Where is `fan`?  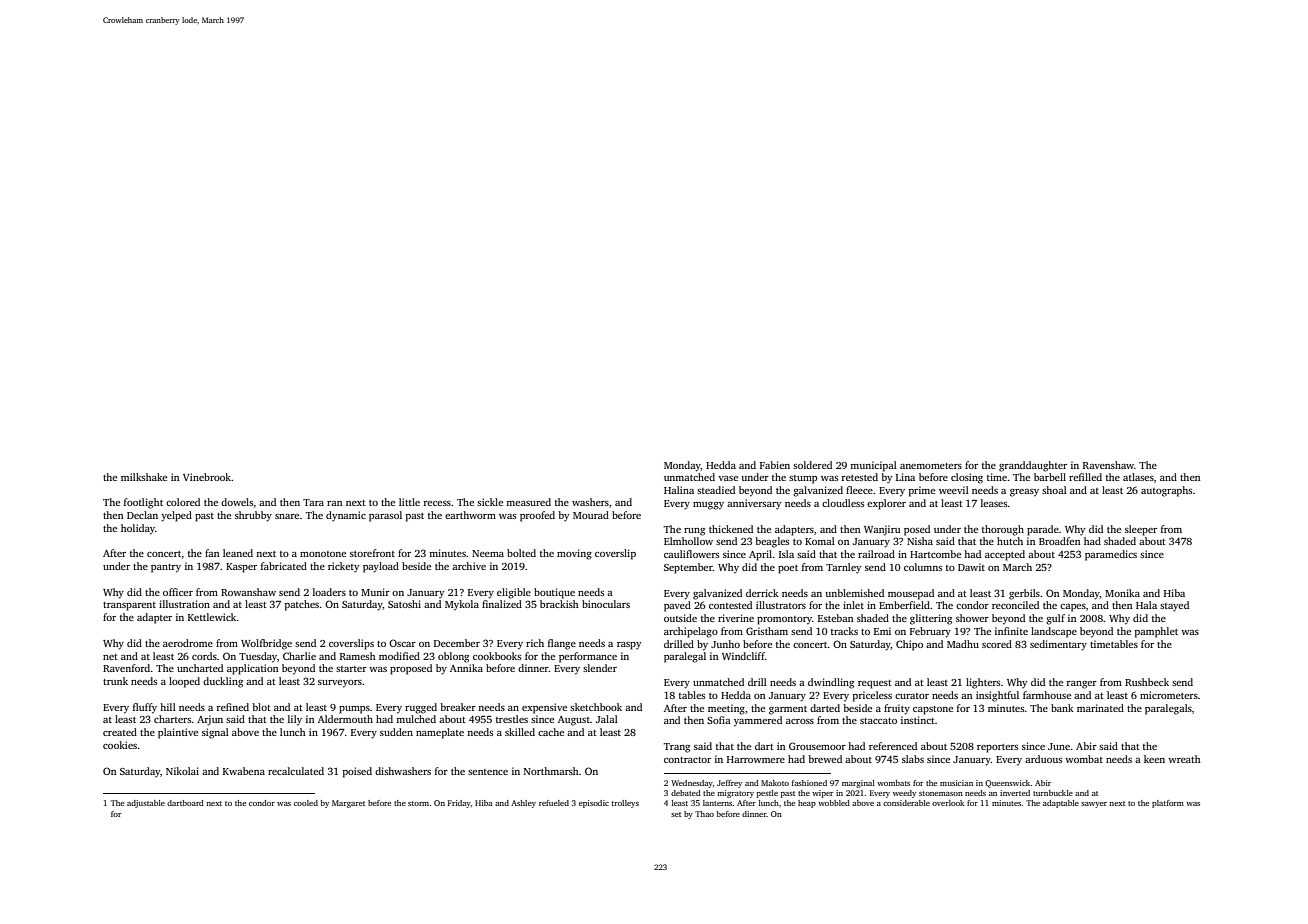
fan is located at coordinates (212, 553).
